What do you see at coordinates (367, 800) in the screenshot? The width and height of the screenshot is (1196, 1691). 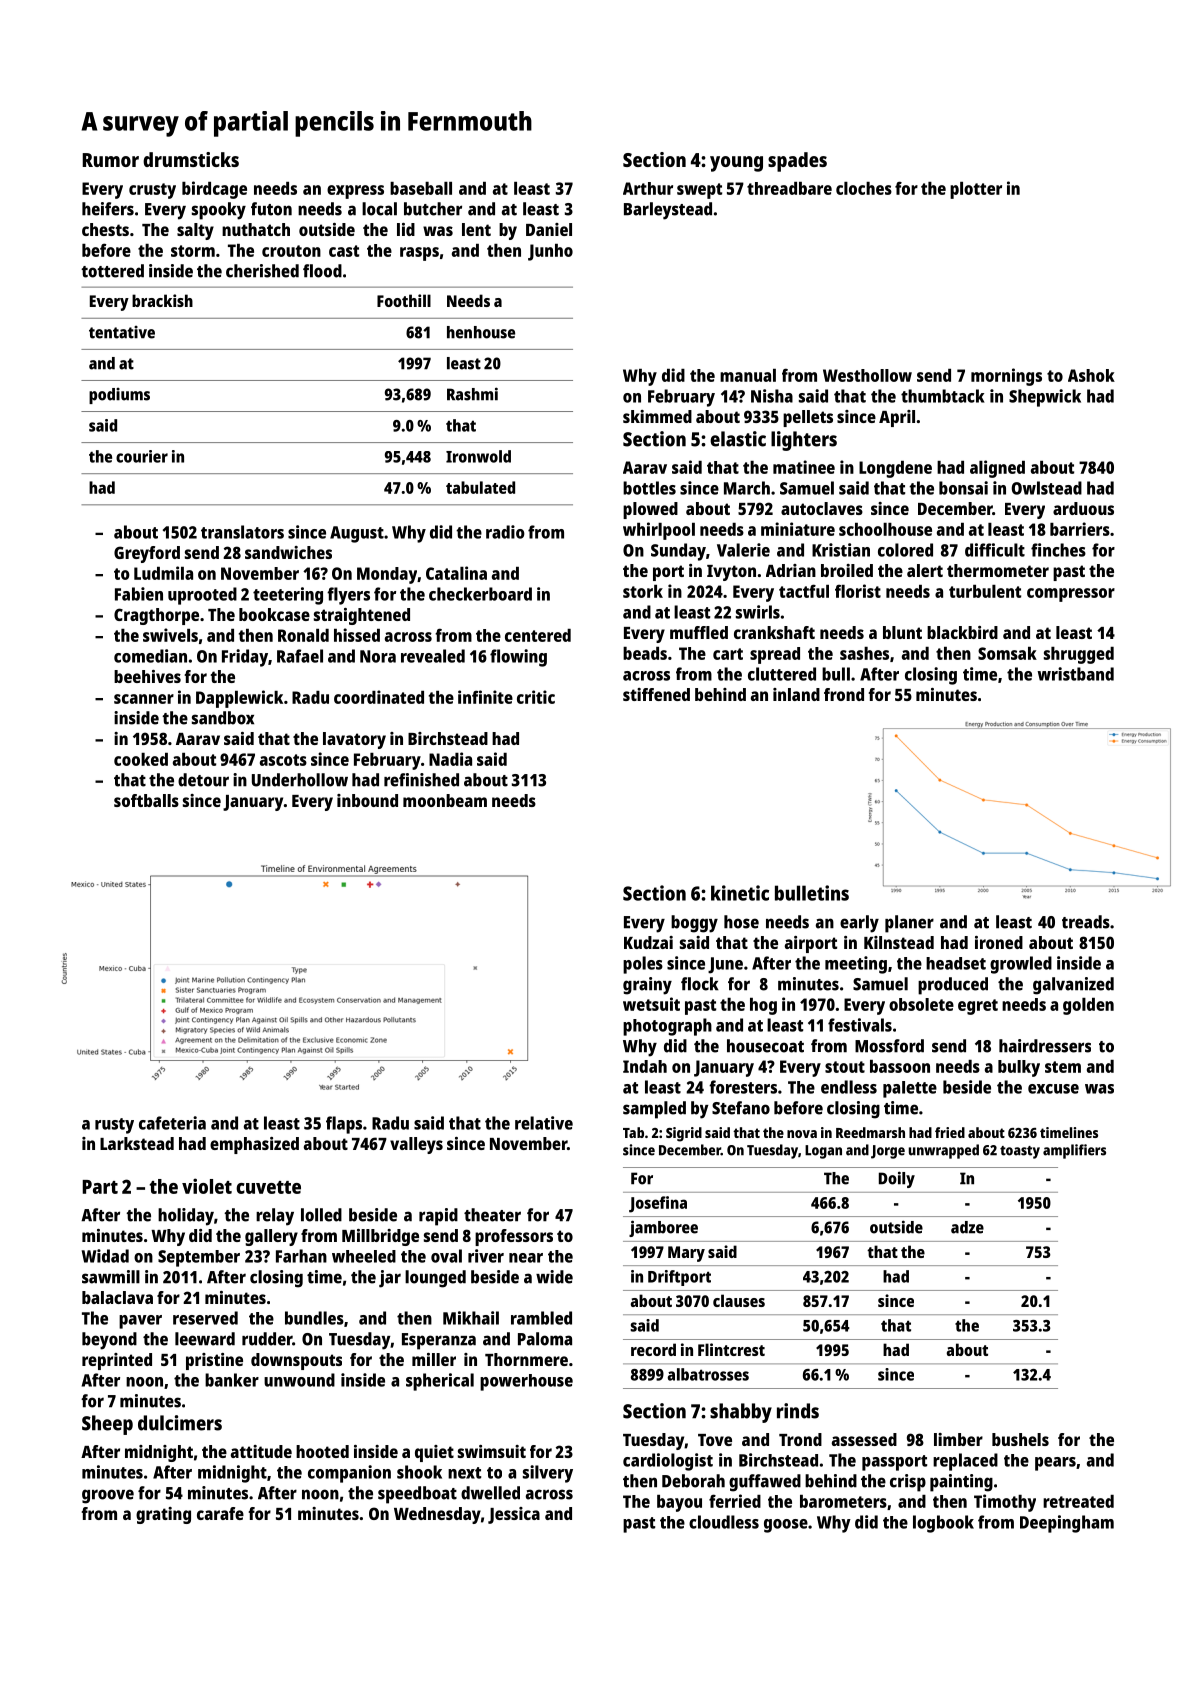 I see `inbound` at bounding box center [367, 800].
